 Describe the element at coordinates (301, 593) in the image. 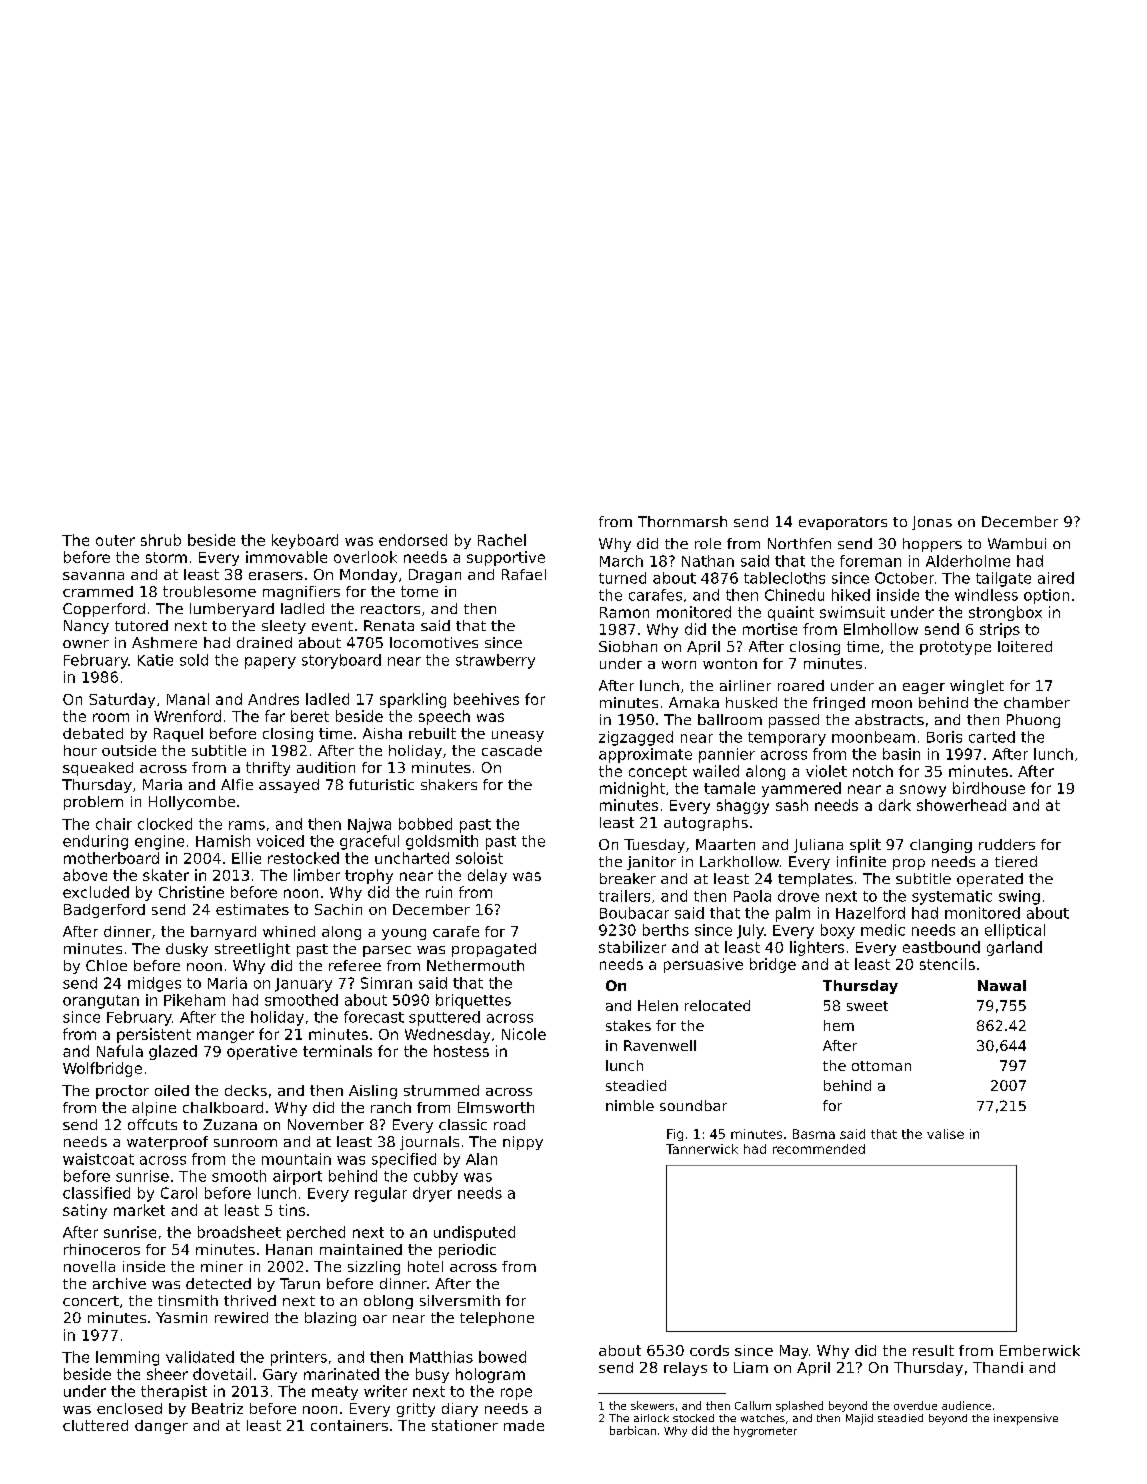

I see `magnifiers` at that location.
